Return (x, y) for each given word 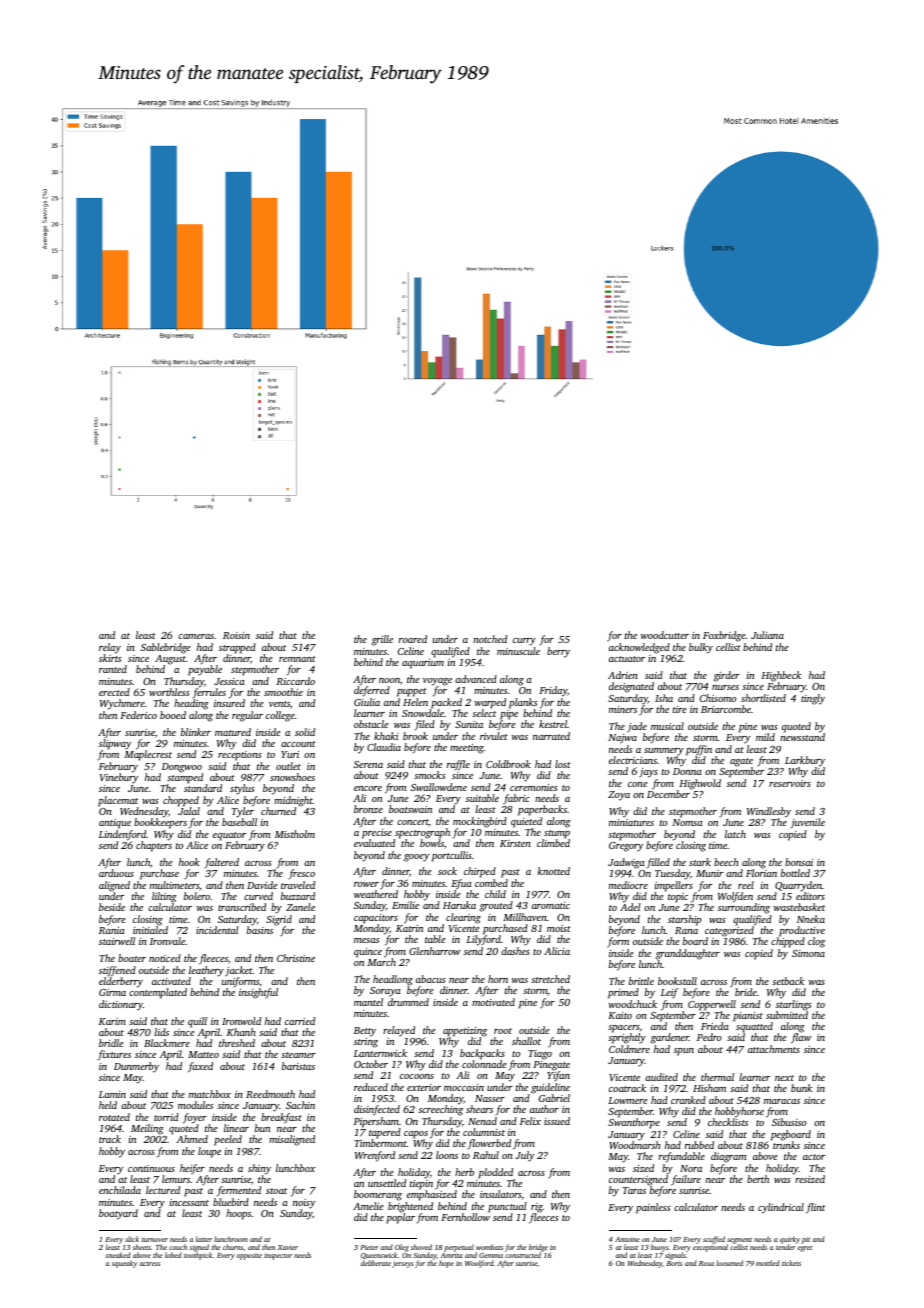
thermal (717, 1077)
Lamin (112, 1094)
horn (498, 979)
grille (382, 640)
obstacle (371, 724)
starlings (794, 1005)
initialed (150, 930)
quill (197, 1022)
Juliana (767, 635)
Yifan (558, 1077)
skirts (110, 658)
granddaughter (688, 954)
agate (741, 763)
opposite (249, 1257)
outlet (288, 766)
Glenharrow (435, 951)
